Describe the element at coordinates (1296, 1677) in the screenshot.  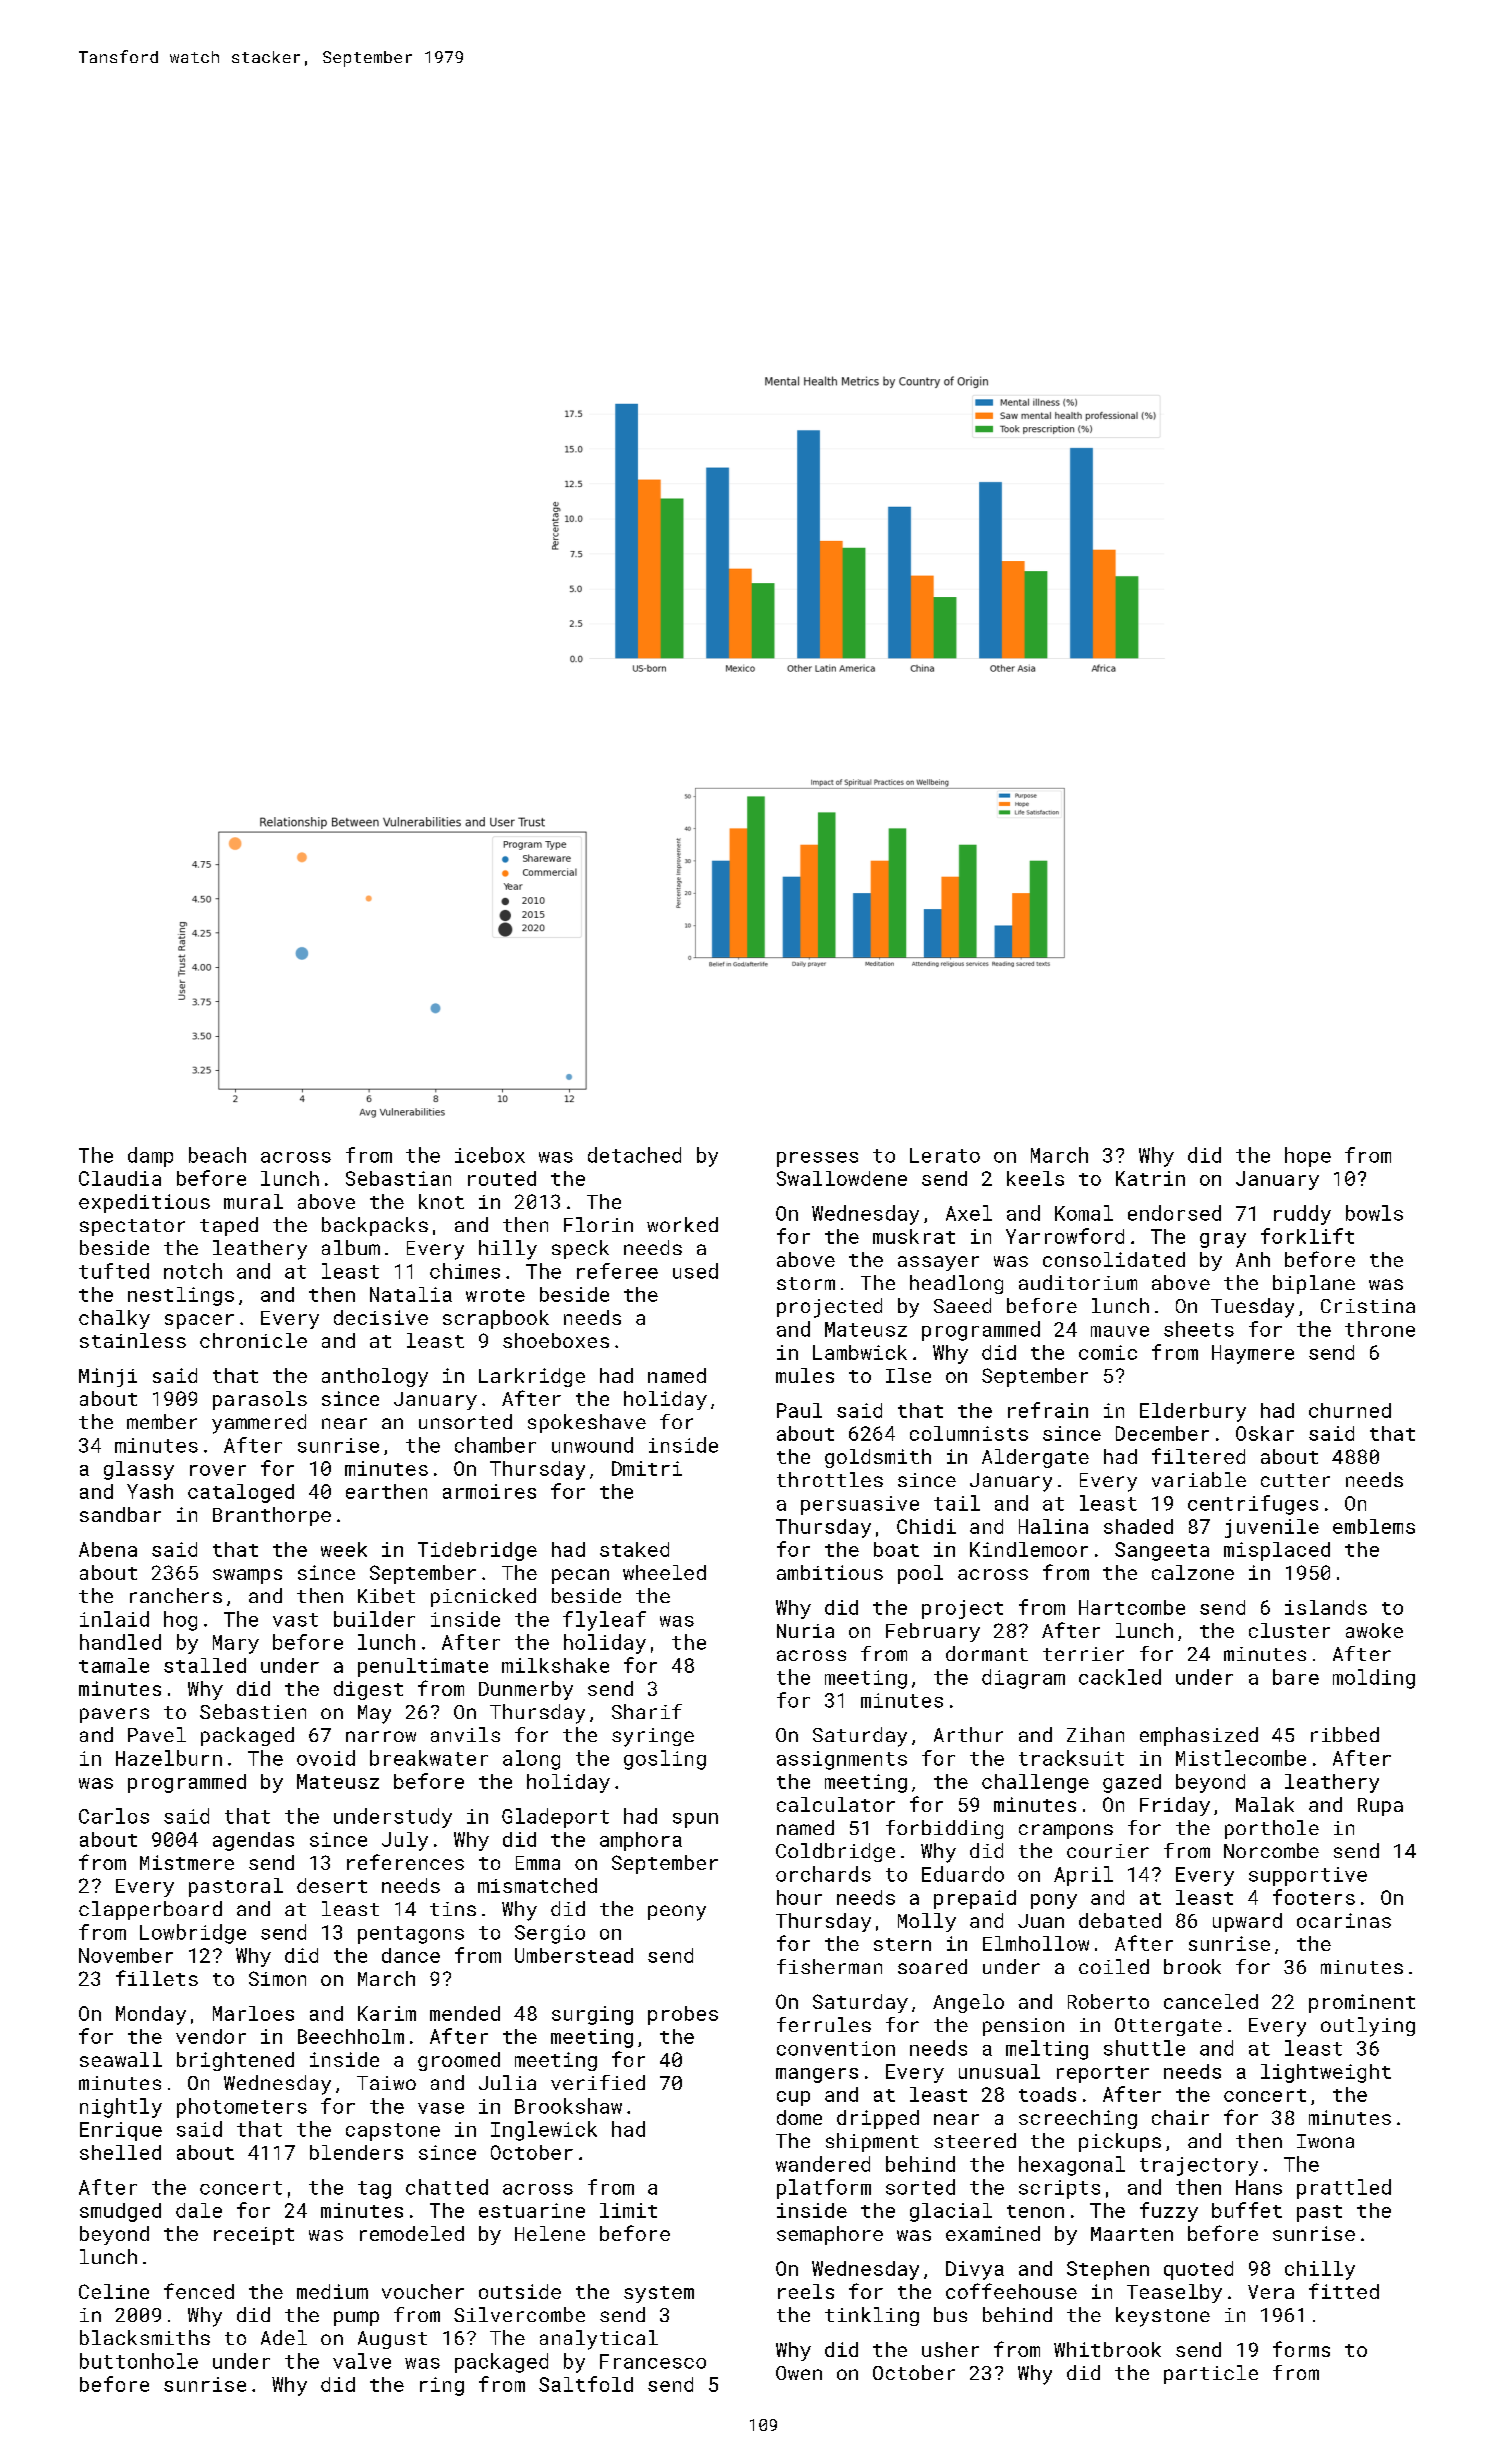
I see `bare` at that location.
